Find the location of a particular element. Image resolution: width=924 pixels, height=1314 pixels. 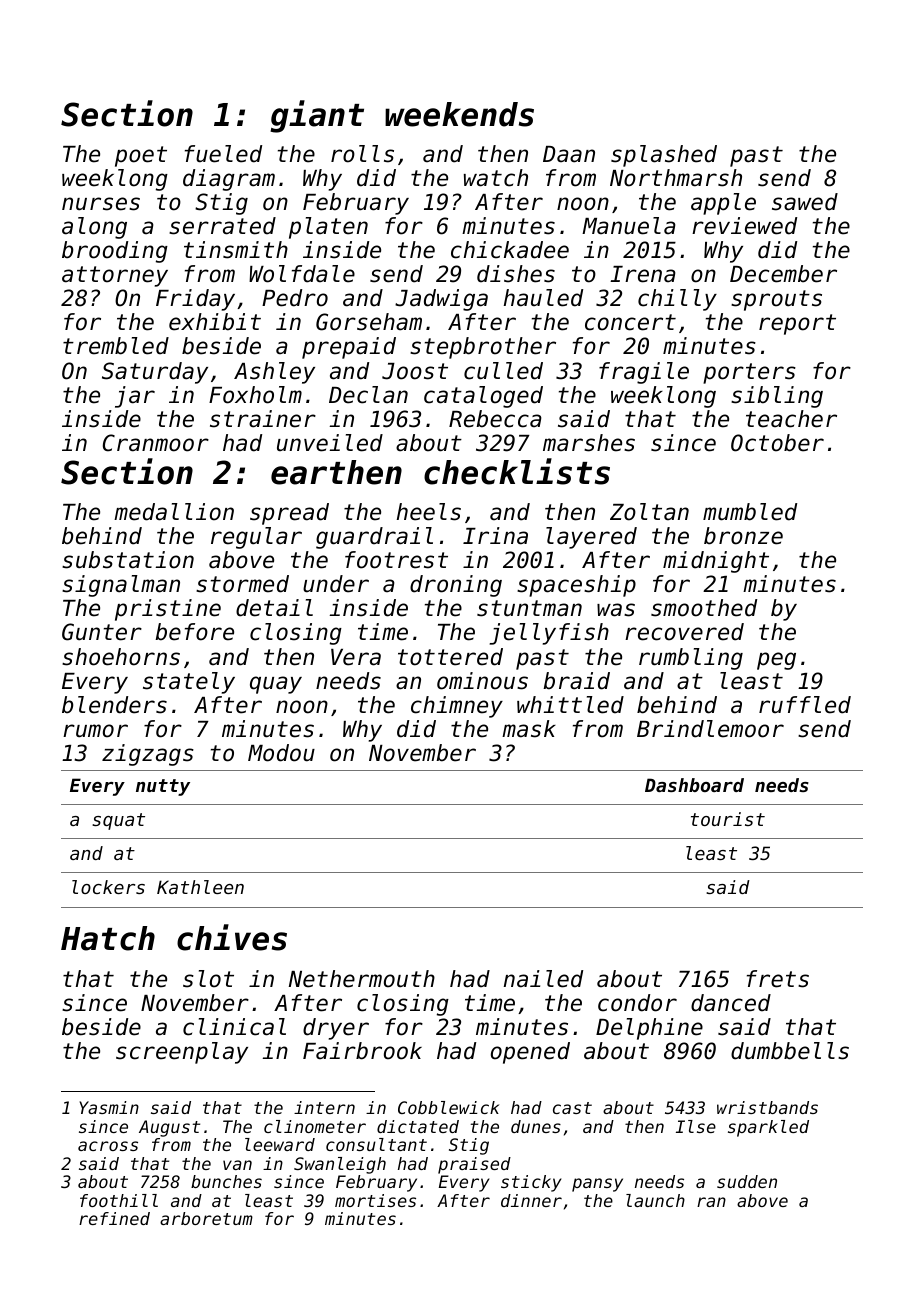

refined is located at coordinates (114, 1218).
